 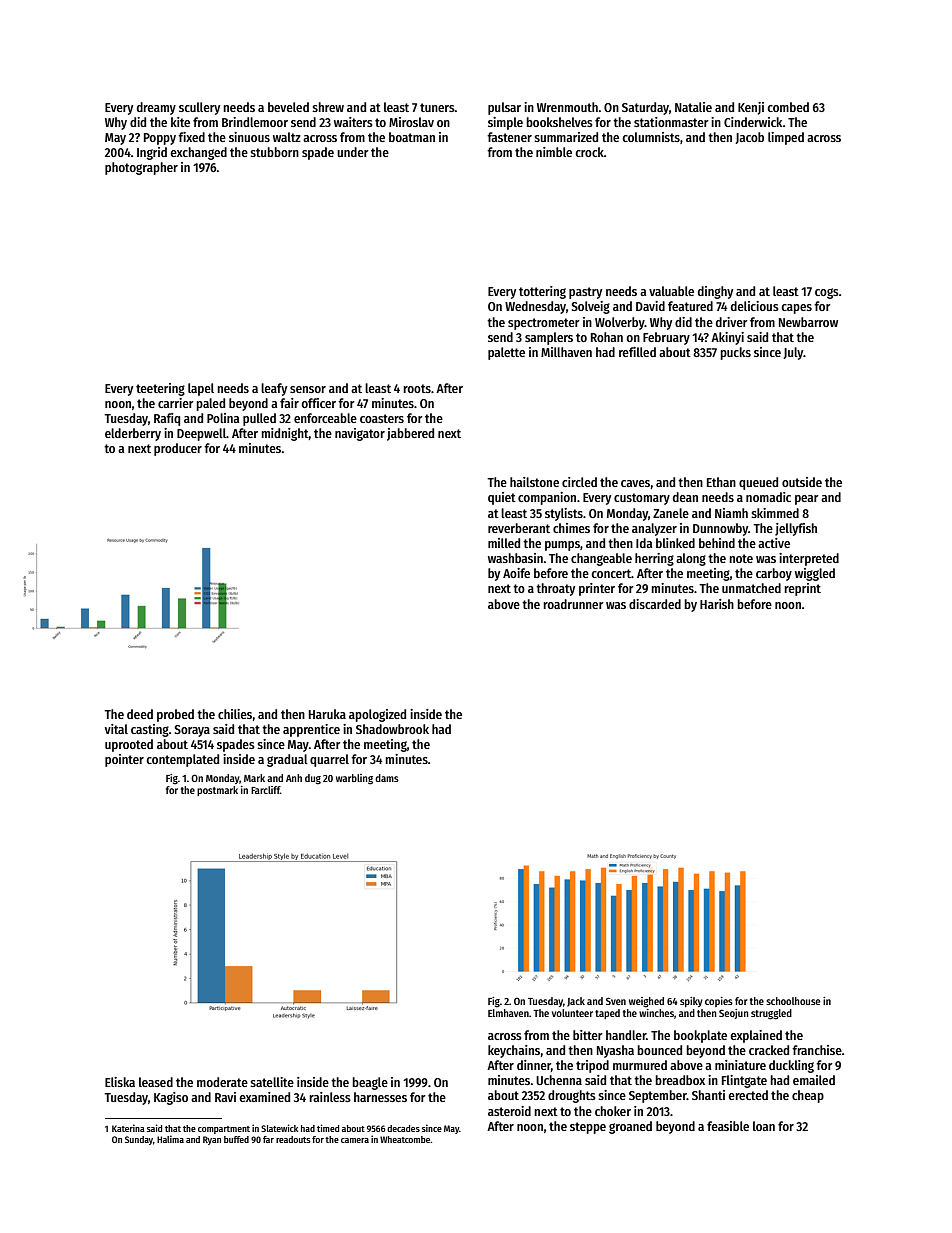 What do you see at coordinates (387, 778) in the image?
I see `dams` at bounding box center [387, 778].
